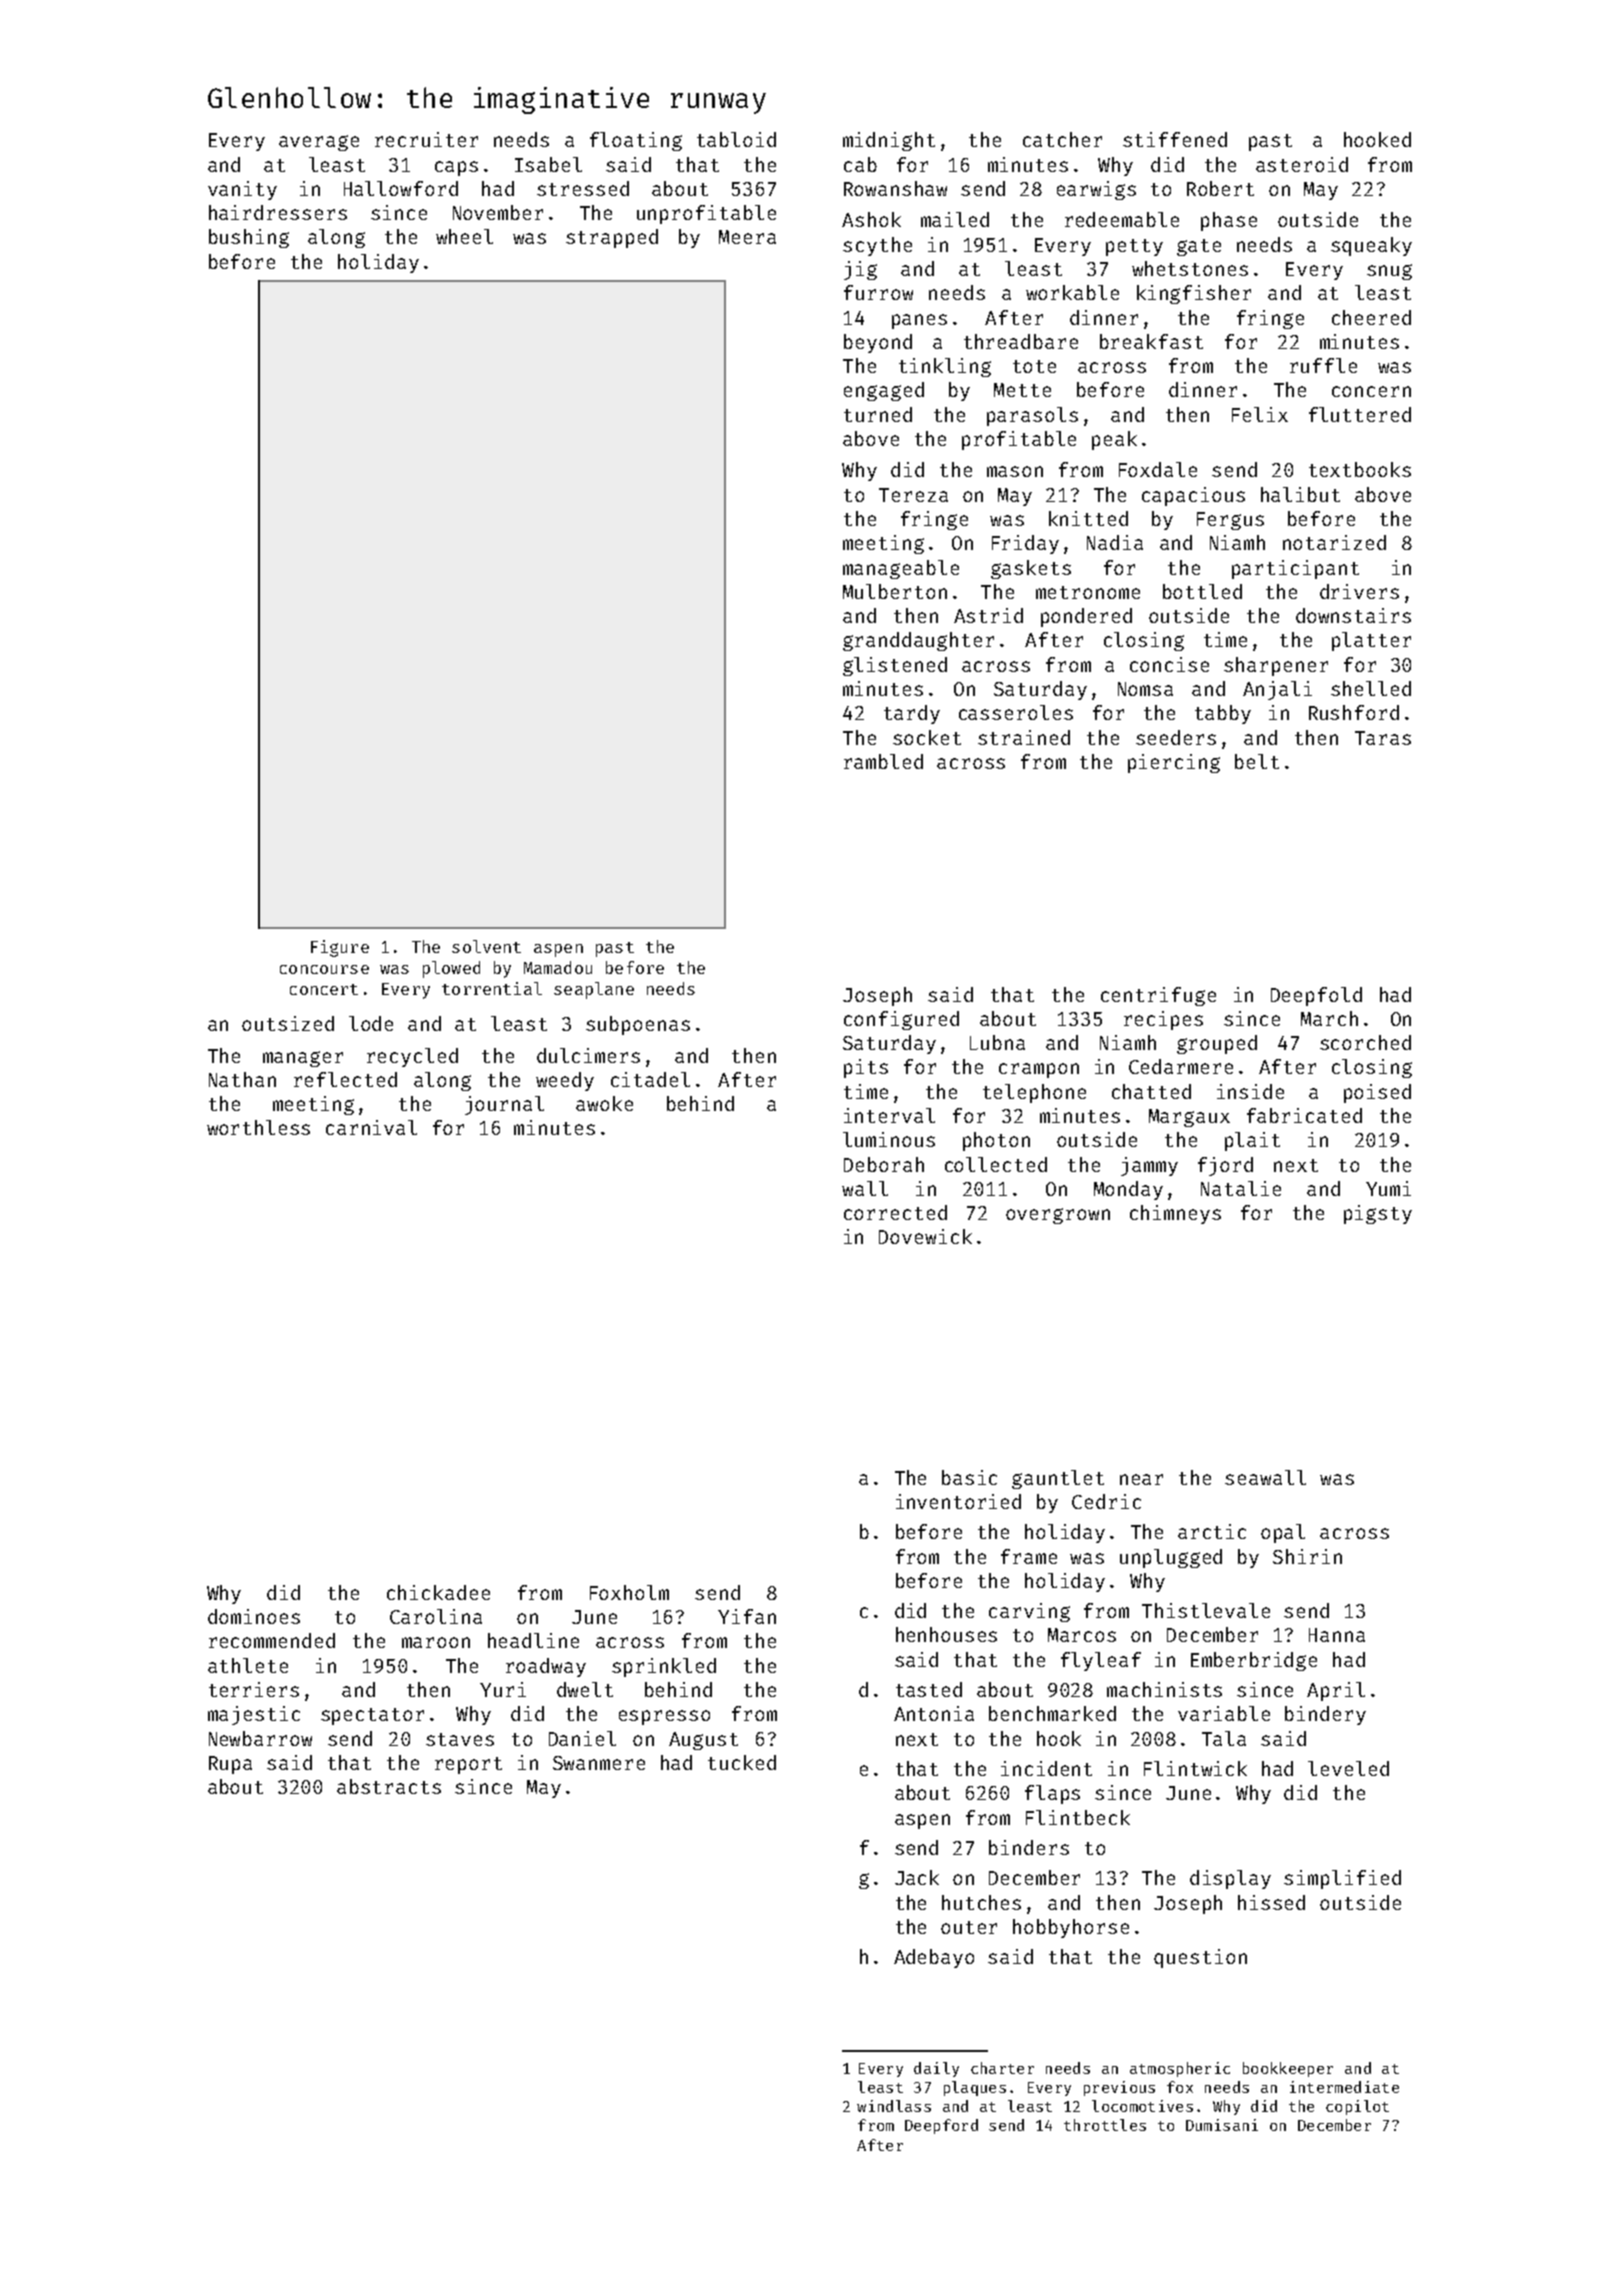 Image resolution: width=1620 pixels, height=2292 pixels. Describe the element at coordinates (638, 1025) in the screenshot. I see `subpoenas` at that location.
